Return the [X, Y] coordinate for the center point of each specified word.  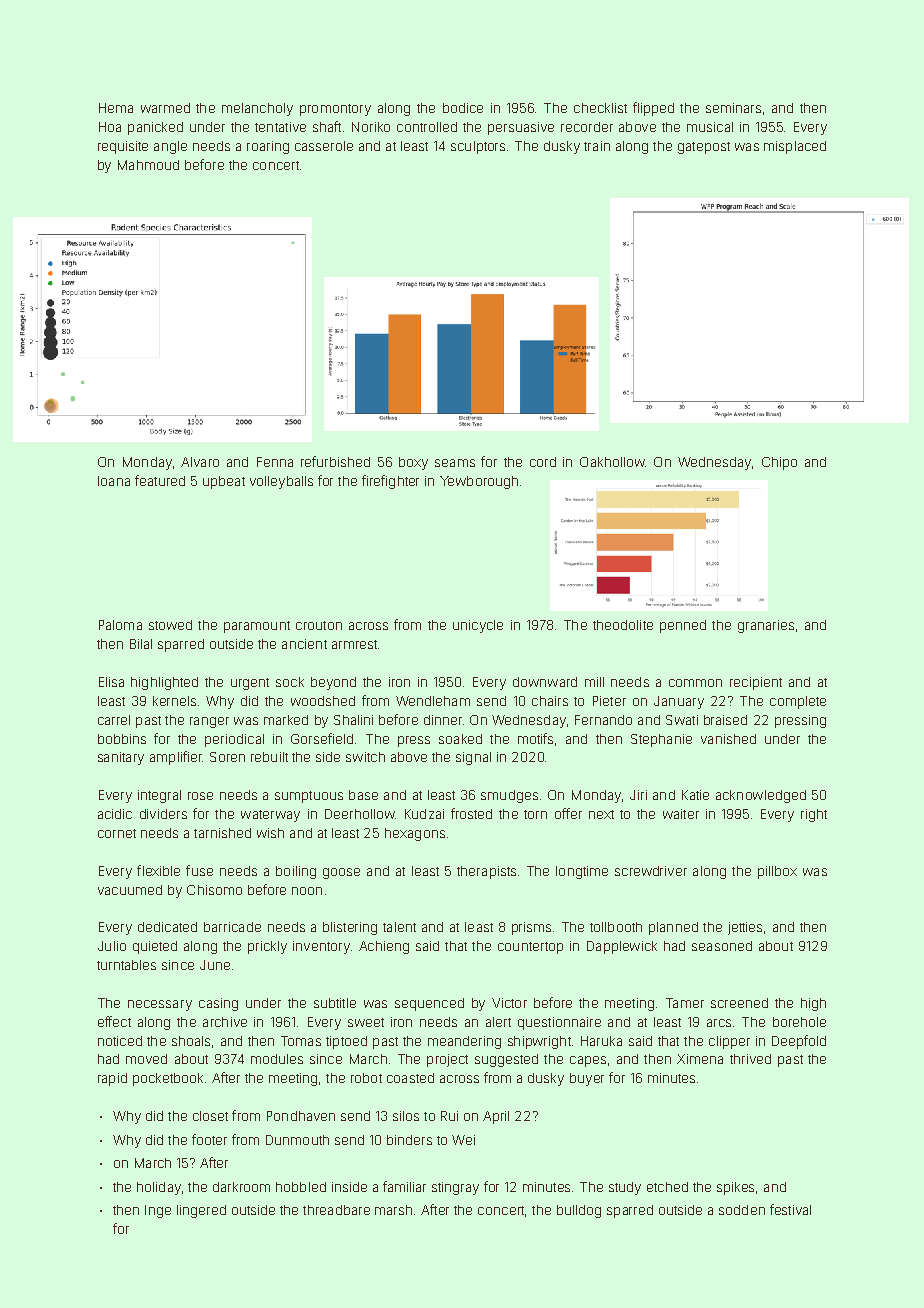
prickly [267, 947]
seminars [733, 108]
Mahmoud [148, 165]
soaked [460, 739]
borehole [799, 1022]
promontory [335, 110]
